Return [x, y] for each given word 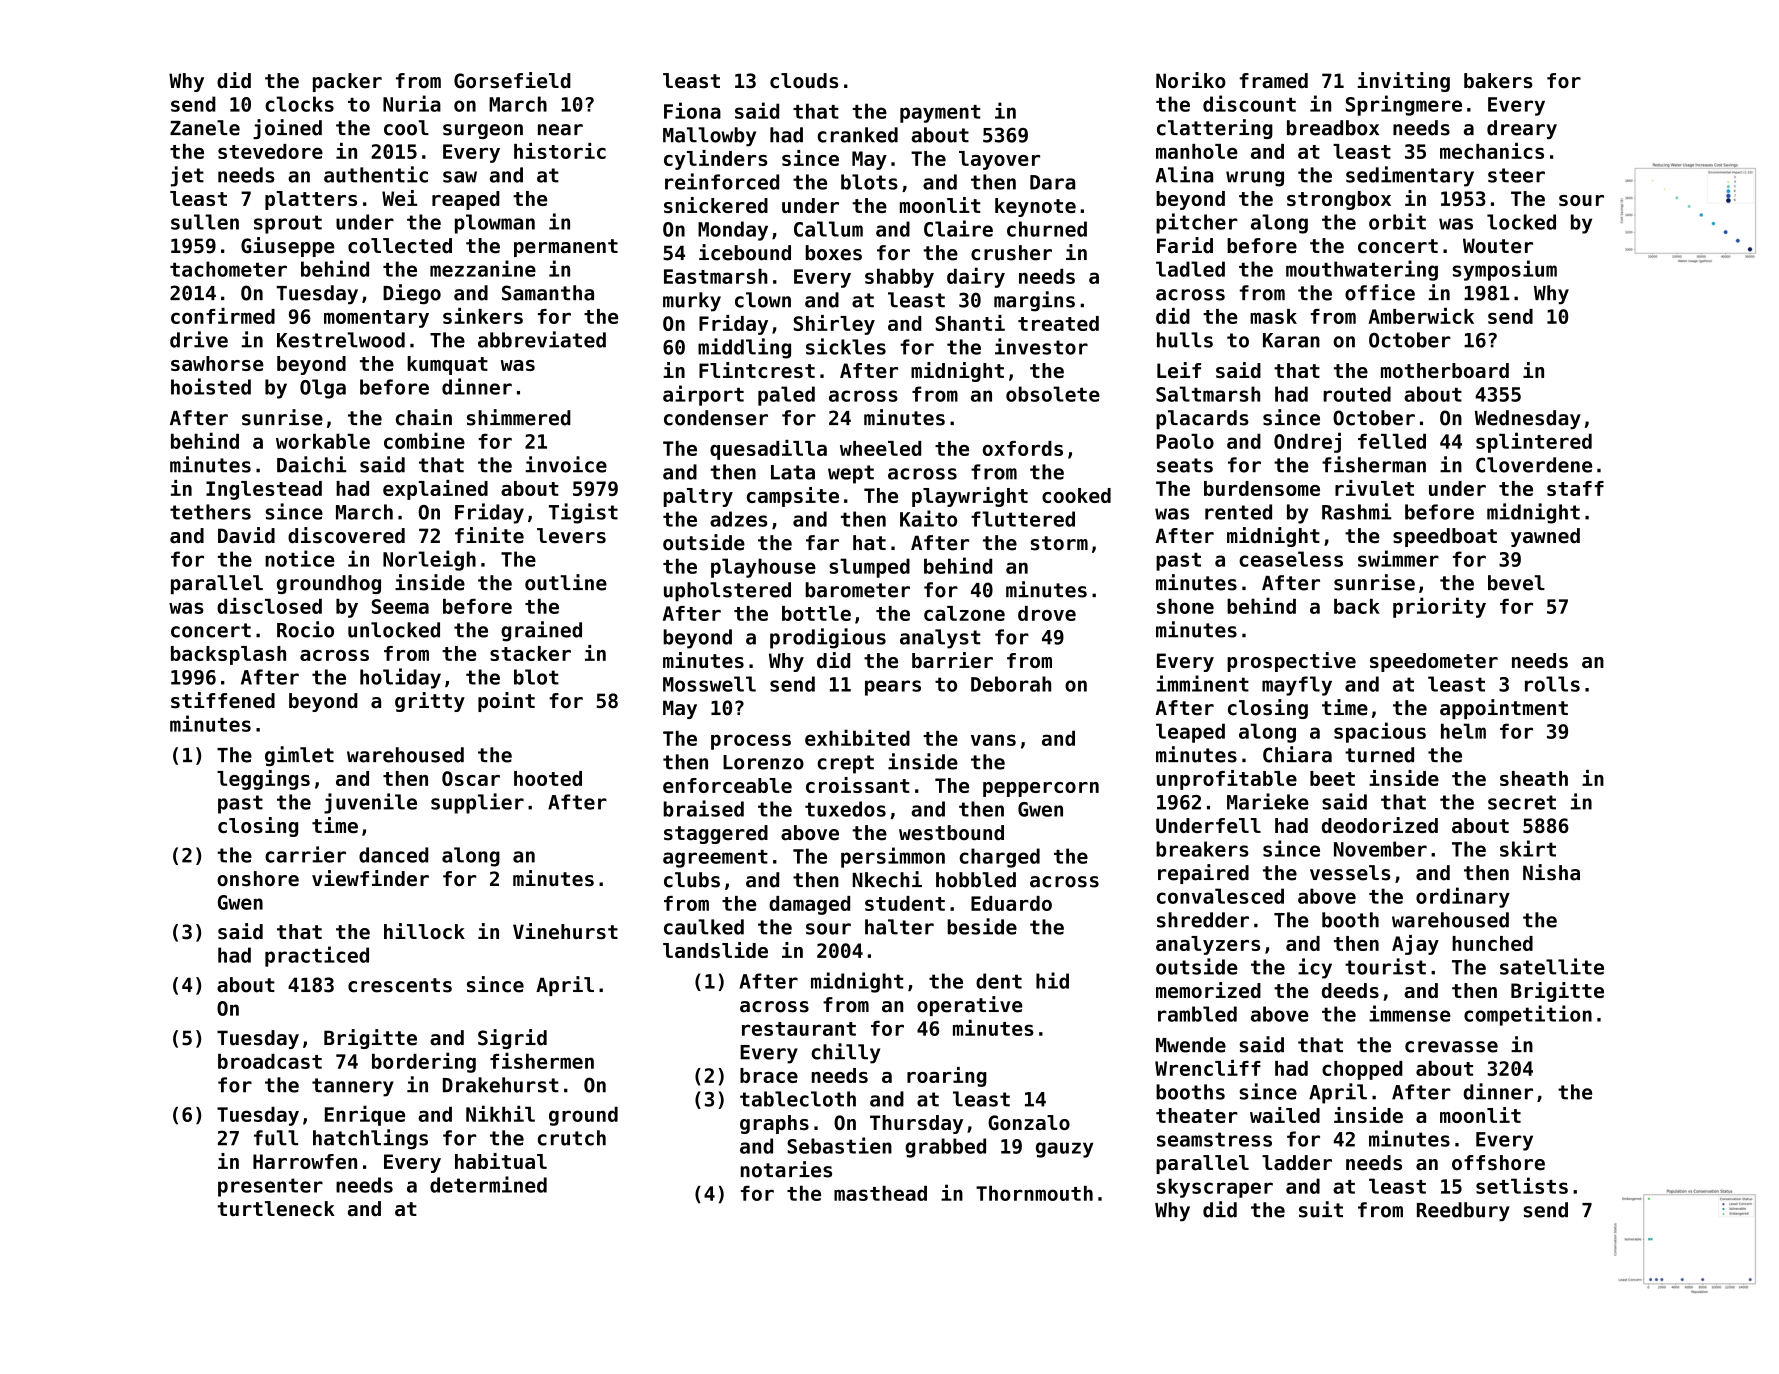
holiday [400, 678]
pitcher [1197, 223]
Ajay [1415, 945]
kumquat [447, 365]
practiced [317, 956]
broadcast [270, 1061]
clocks [299, 104]
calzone [964, 613]
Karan [1291, 340]
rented [1238, 512]
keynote [1035, 207]
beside [982, 926]
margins [1034, 301]
